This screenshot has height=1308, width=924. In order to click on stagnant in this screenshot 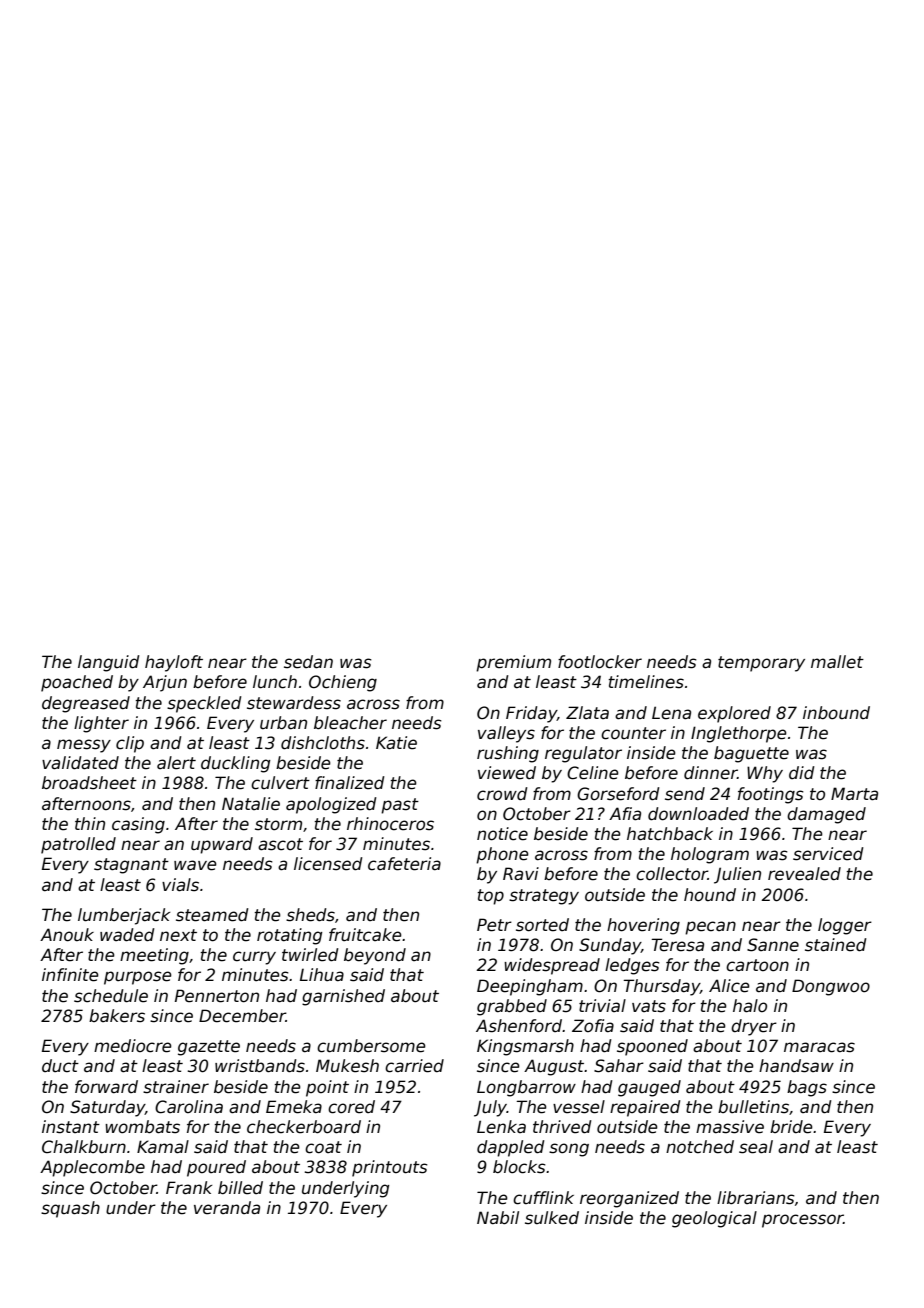, I will do `click(131, 866)`.
